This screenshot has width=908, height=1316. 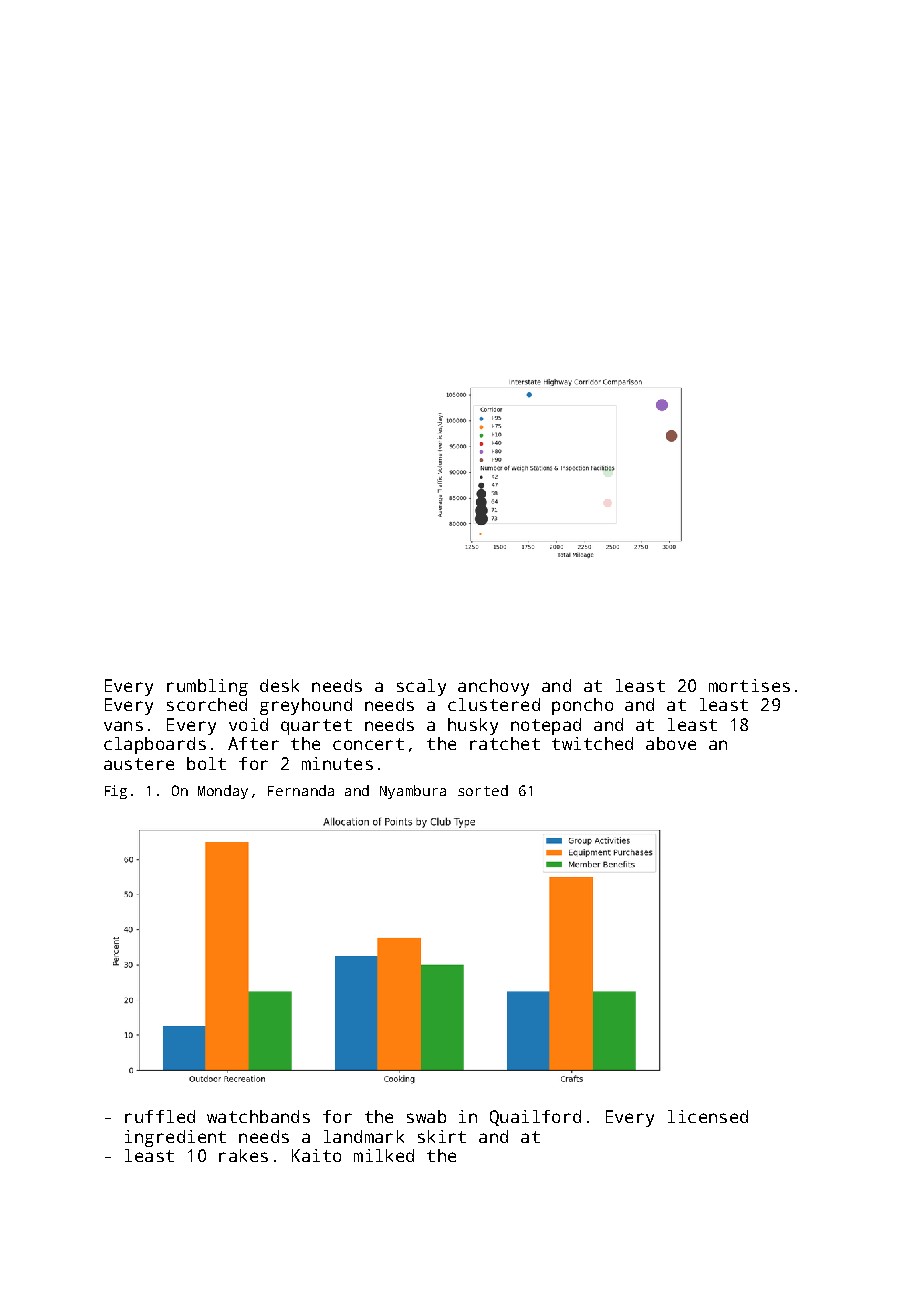 I want to click on above, so click(x=671, y=743).
